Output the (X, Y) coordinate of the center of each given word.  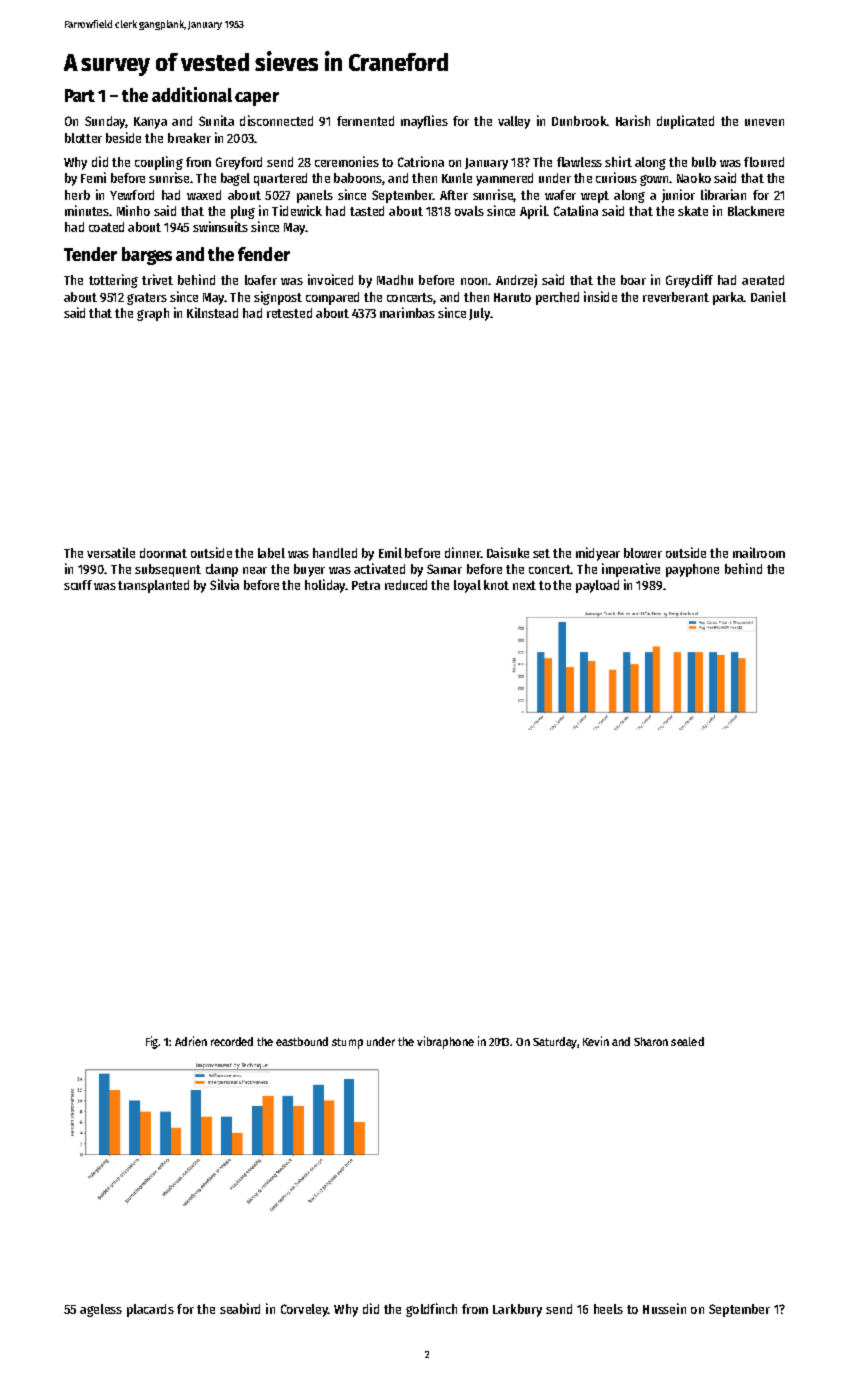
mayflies (424, 122)
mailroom (759, 552)
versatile (111, 552)
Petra (366, 585)
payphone (692, 570)
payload (597, 586)
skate (693, 211)
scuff (78, 585)
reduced (406, 585)
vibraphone (445, 1042)
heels (608, 1309)
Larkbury (517, 1310)
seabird (240, 1308)
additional (192, 94)
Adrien (191, 1041)
